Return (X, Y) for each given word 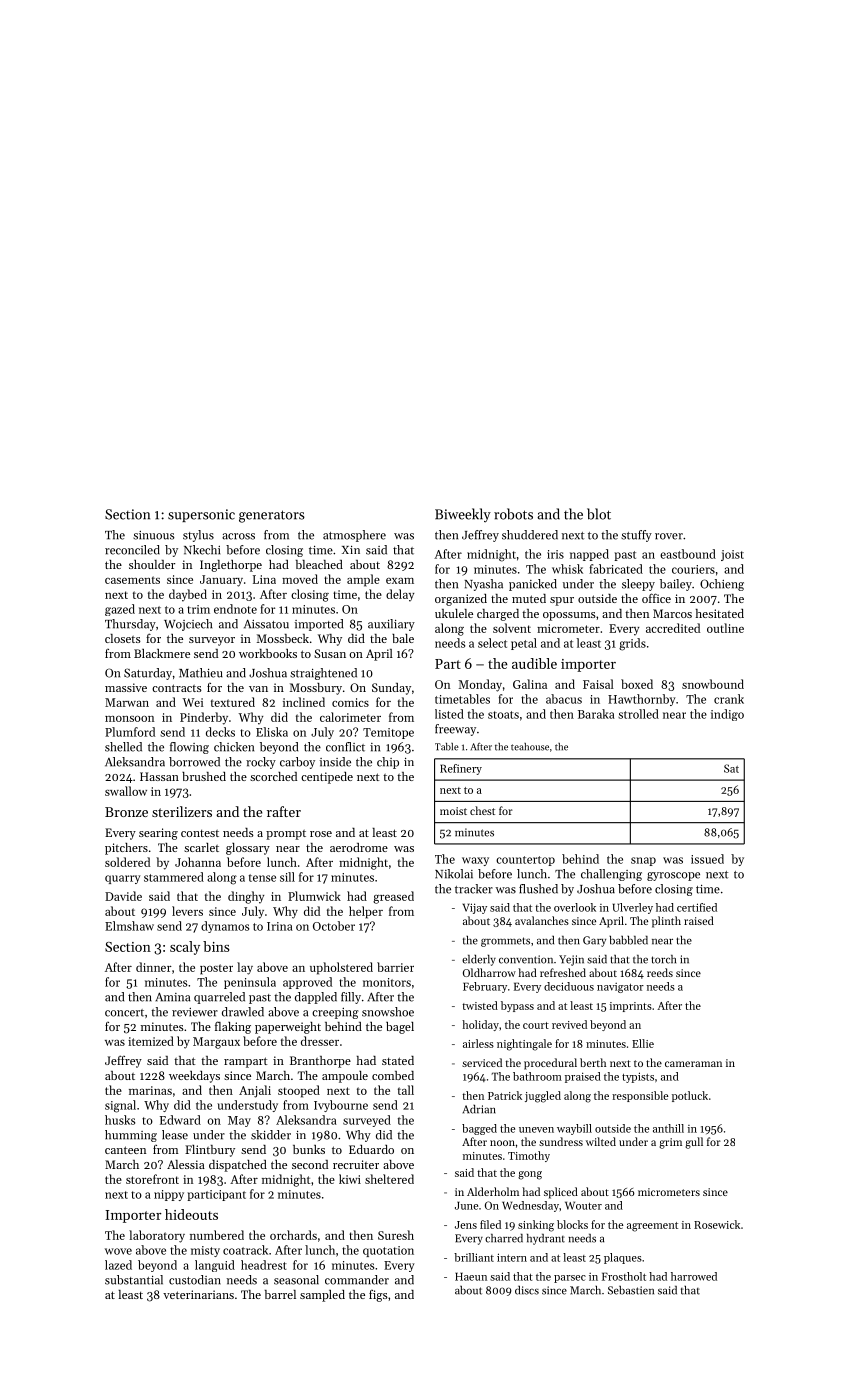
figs (378, 1296)
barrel (280, 1294)
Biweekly (463, 515)
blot (599, 514)
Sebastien (631, 1290)
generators (272, 516)
